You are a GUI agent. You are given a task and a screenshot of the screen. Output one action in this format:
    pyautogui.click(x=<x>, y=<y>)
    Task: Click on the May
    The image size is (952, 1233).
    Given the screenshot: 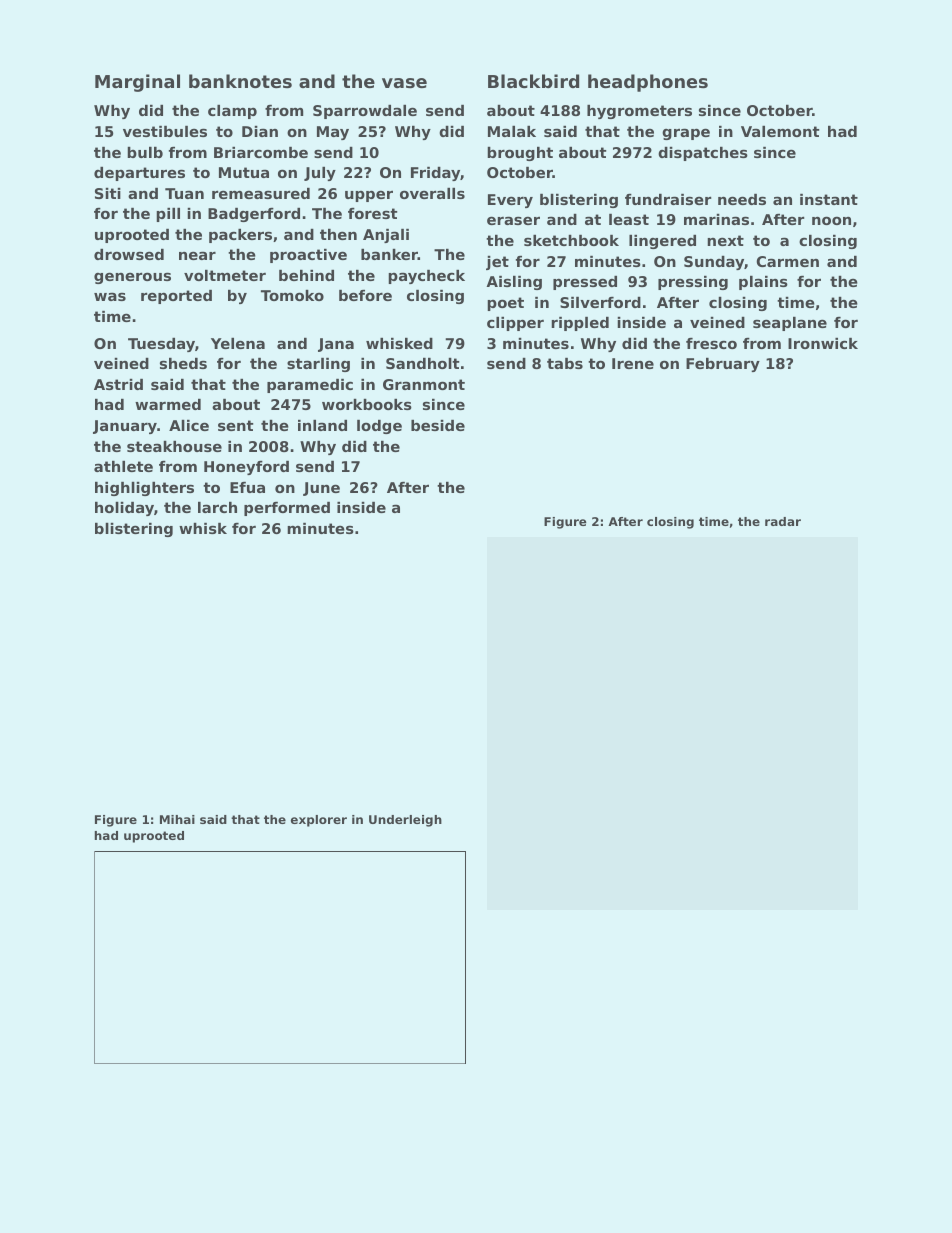 What is the action you would take?
    pyautogui.click(x=333, y=133)
